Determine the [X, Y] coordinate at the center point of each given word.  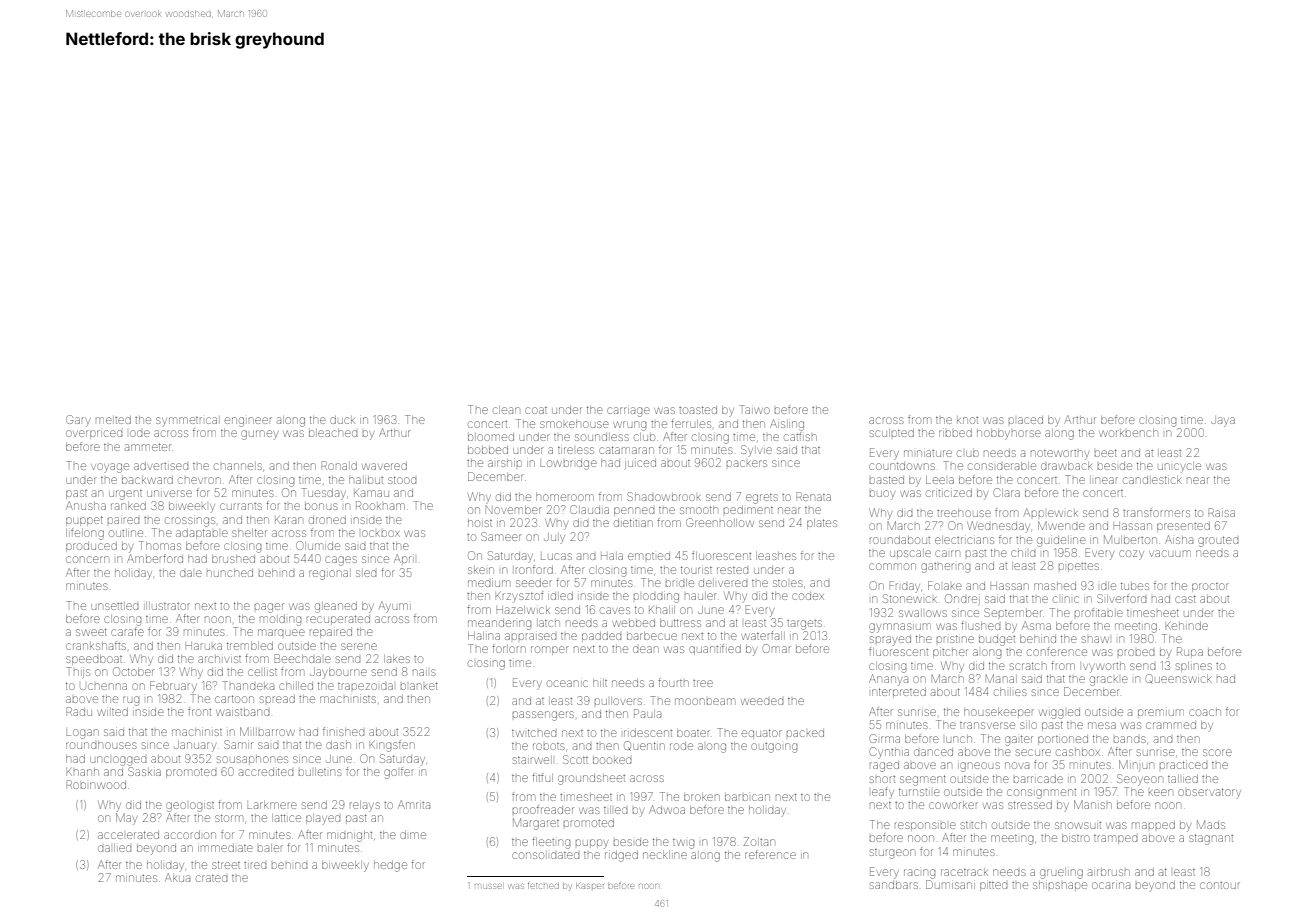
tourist [696, 570]
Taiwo [755, 409]
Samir [238, 744]
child [1023, 553]
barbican [747, 797]
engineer [248, 422]
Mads [1211, 824]
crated [211, 878]
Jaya [1223, 422]
